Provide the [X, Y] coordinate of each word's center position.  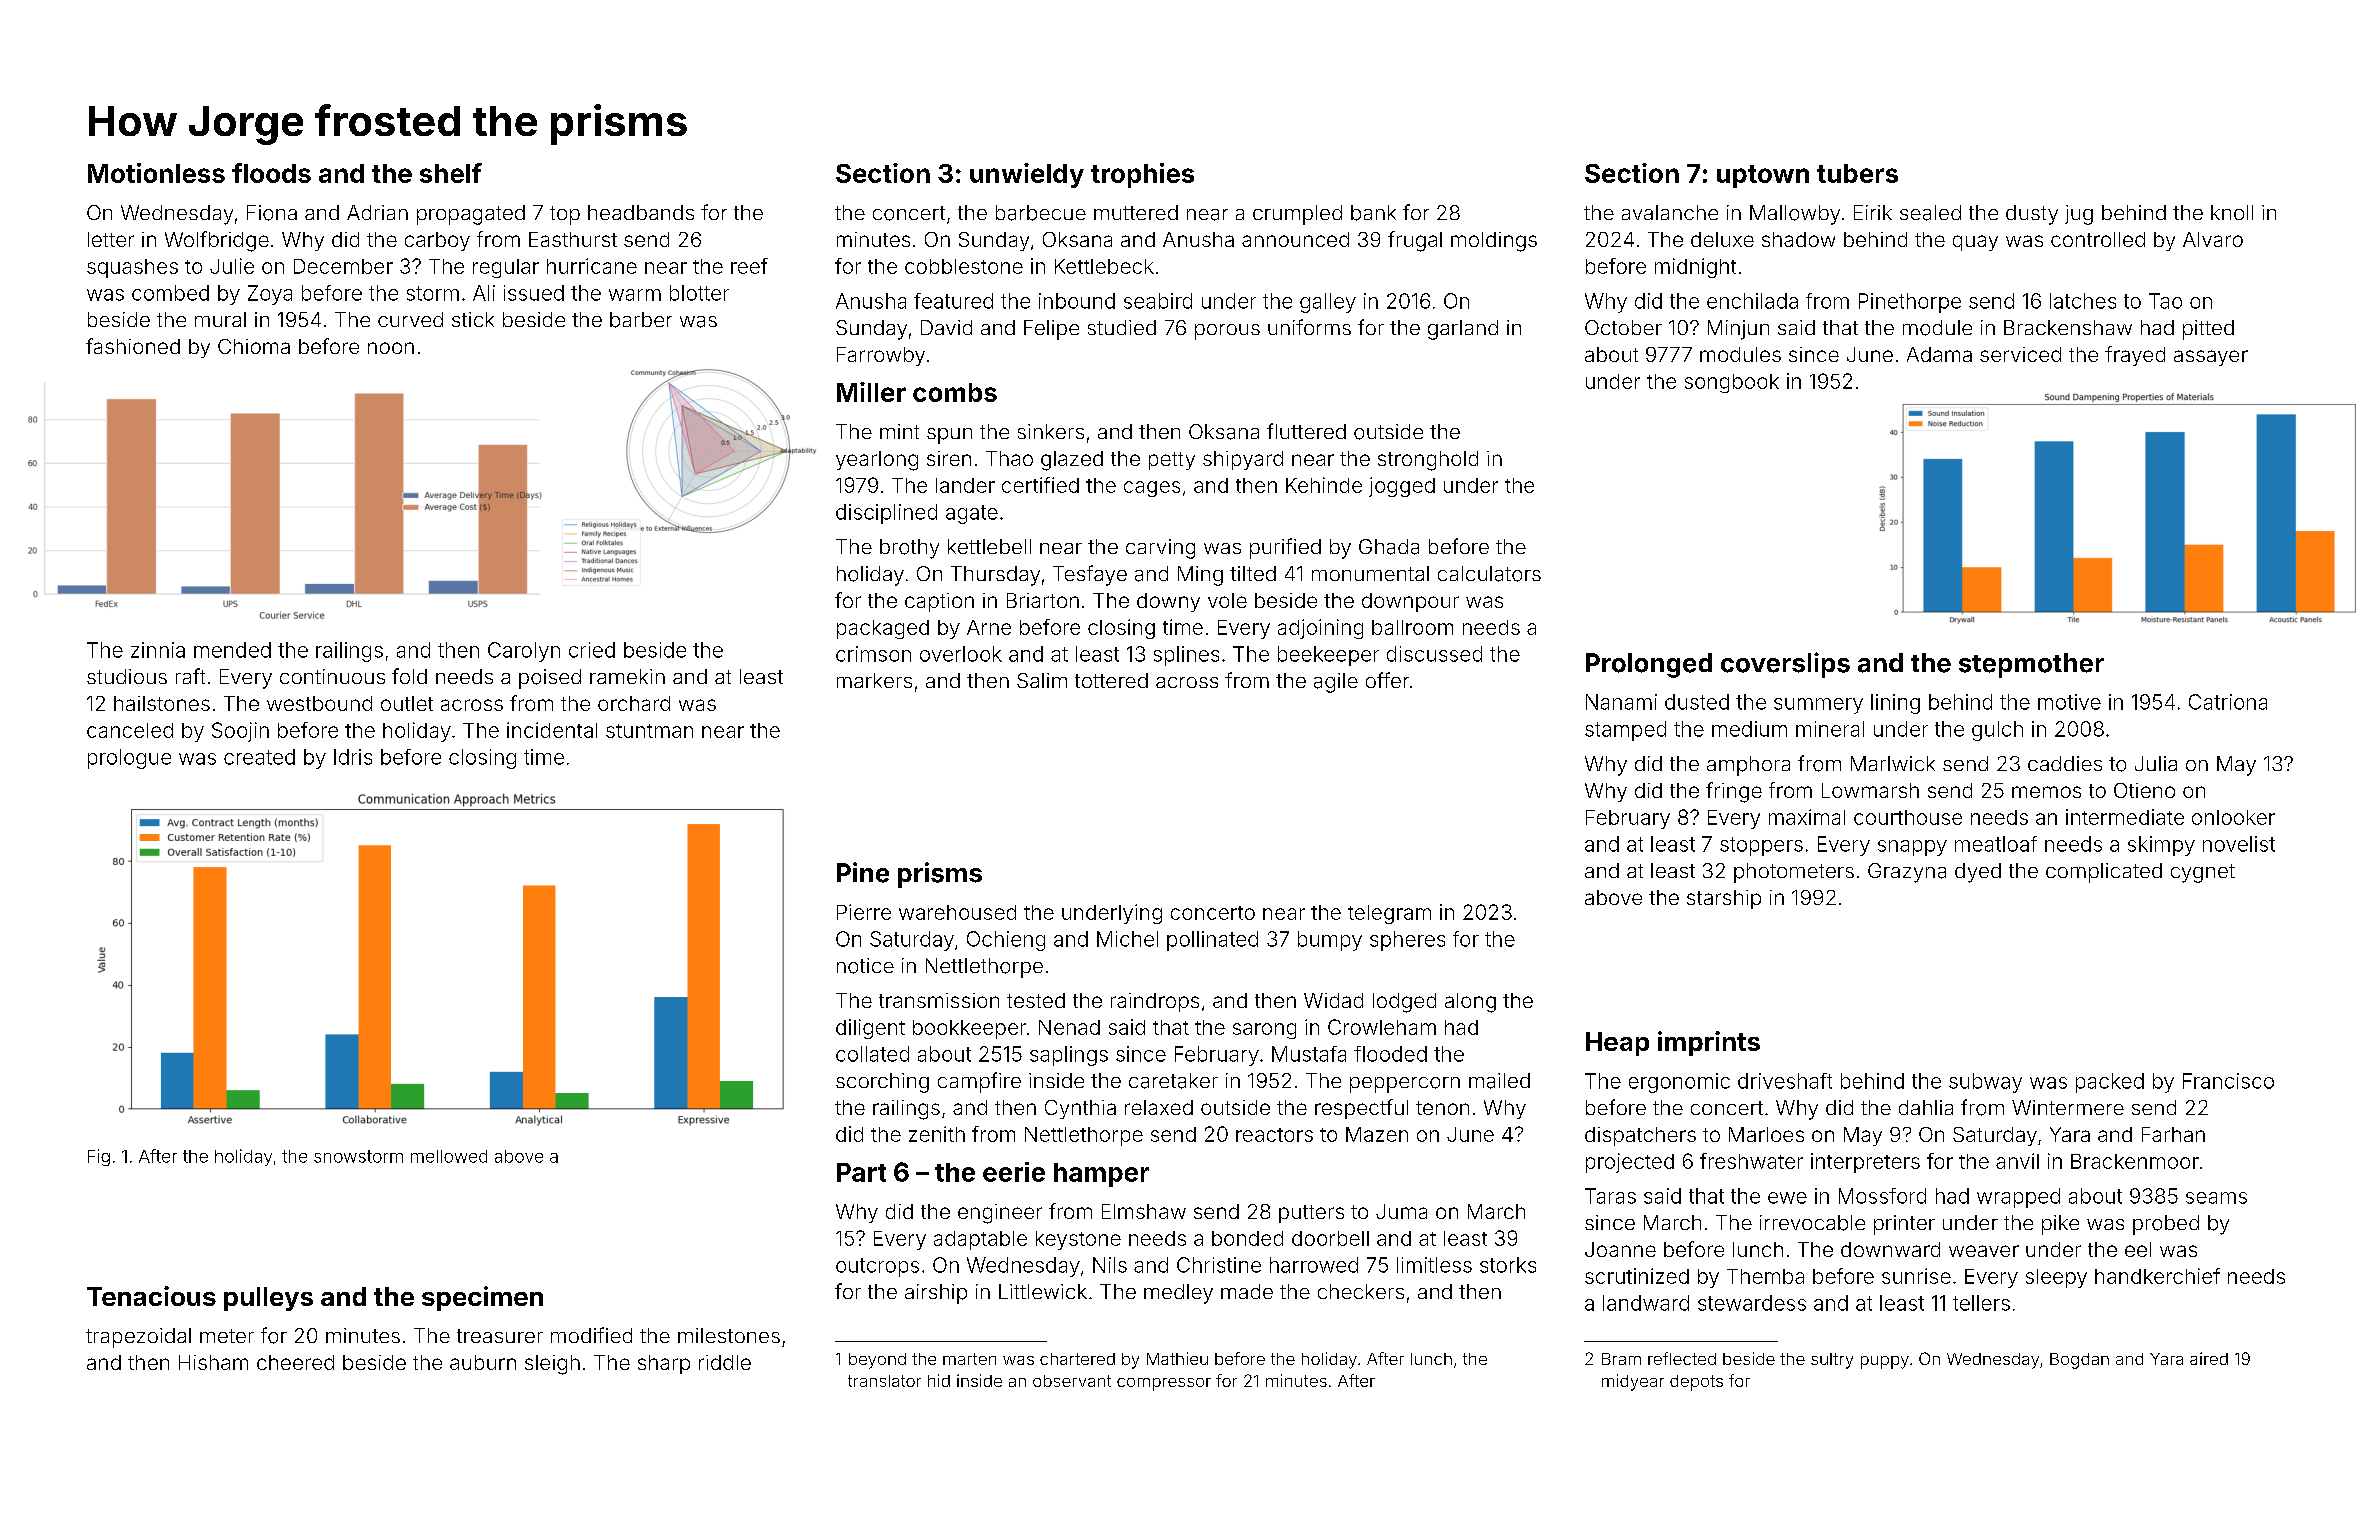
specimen [482, 1298]
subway [1985, 1083]
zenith [937, 1134]
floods [271, 173]
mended [232, 650]
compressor [1164, 1384]
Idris [353, 757]
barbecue [1041, 213]
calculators [1489, 574]
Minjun [1738, 330]
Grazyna [1907, 873]
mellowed [449, 1156]
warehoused [957, 912]
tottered [1111, 680]
